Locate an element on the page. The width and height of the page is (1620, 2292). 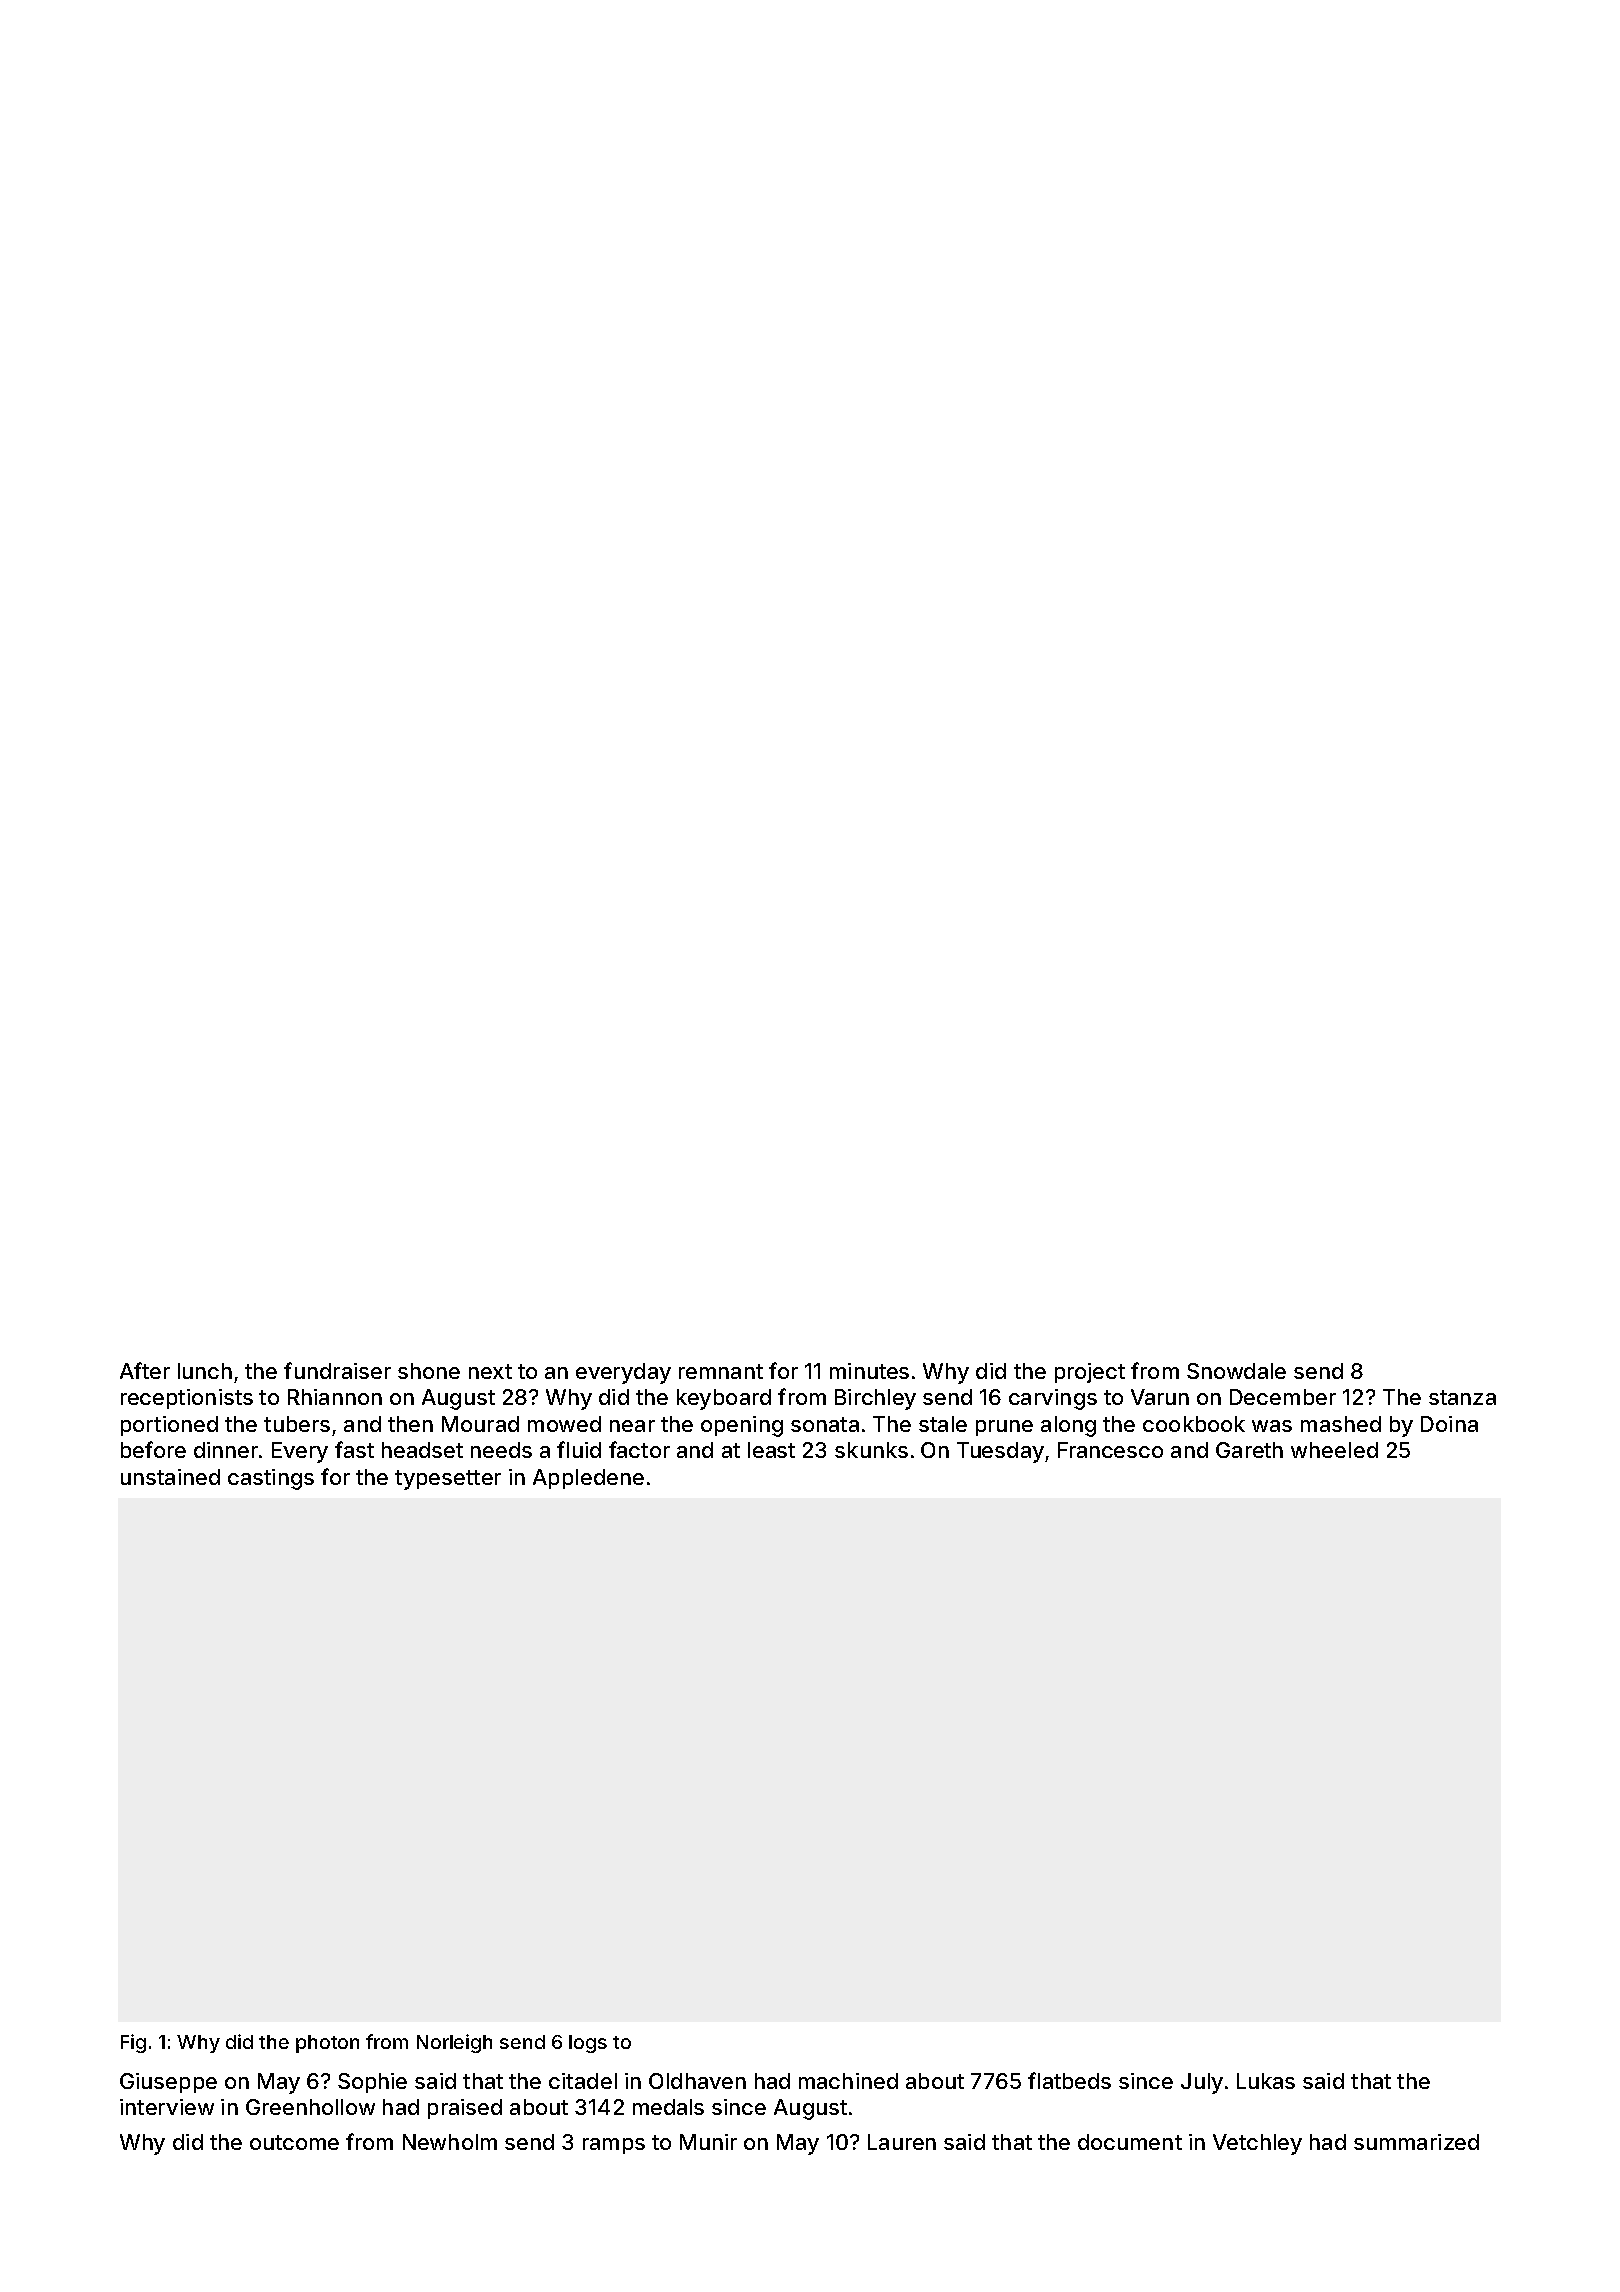
After is located at coordinates (145, 1370).
